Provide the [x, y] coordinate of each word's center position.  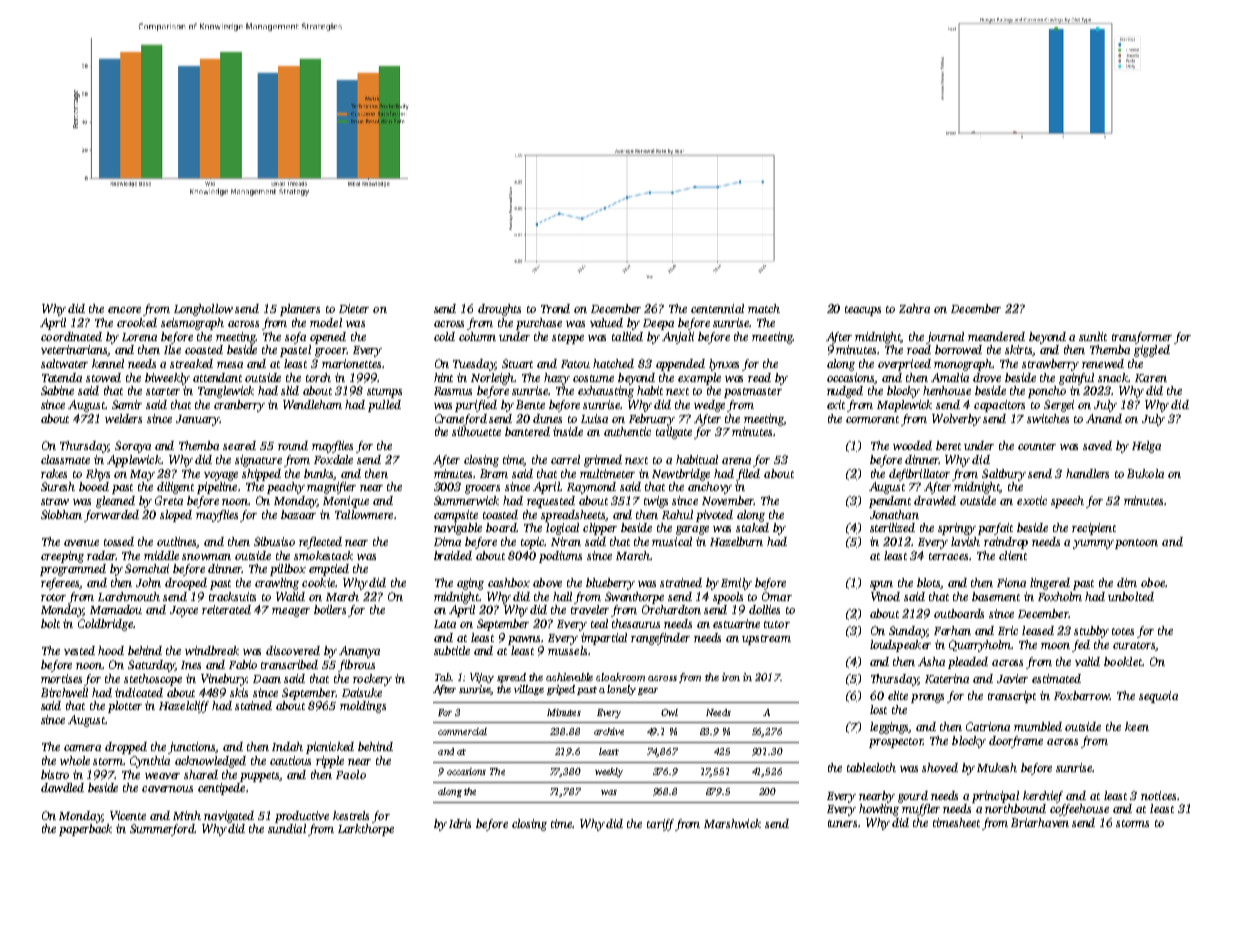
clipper [600, 529]
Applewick [134, 461]
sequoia [1158, 697]
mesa [230, 365]
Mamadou [116, 609]
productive [302, 817]
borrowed [958, 349]
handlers [1087, 473]
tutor [777, 624]
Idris [460, 823]
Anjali [678, 338]
